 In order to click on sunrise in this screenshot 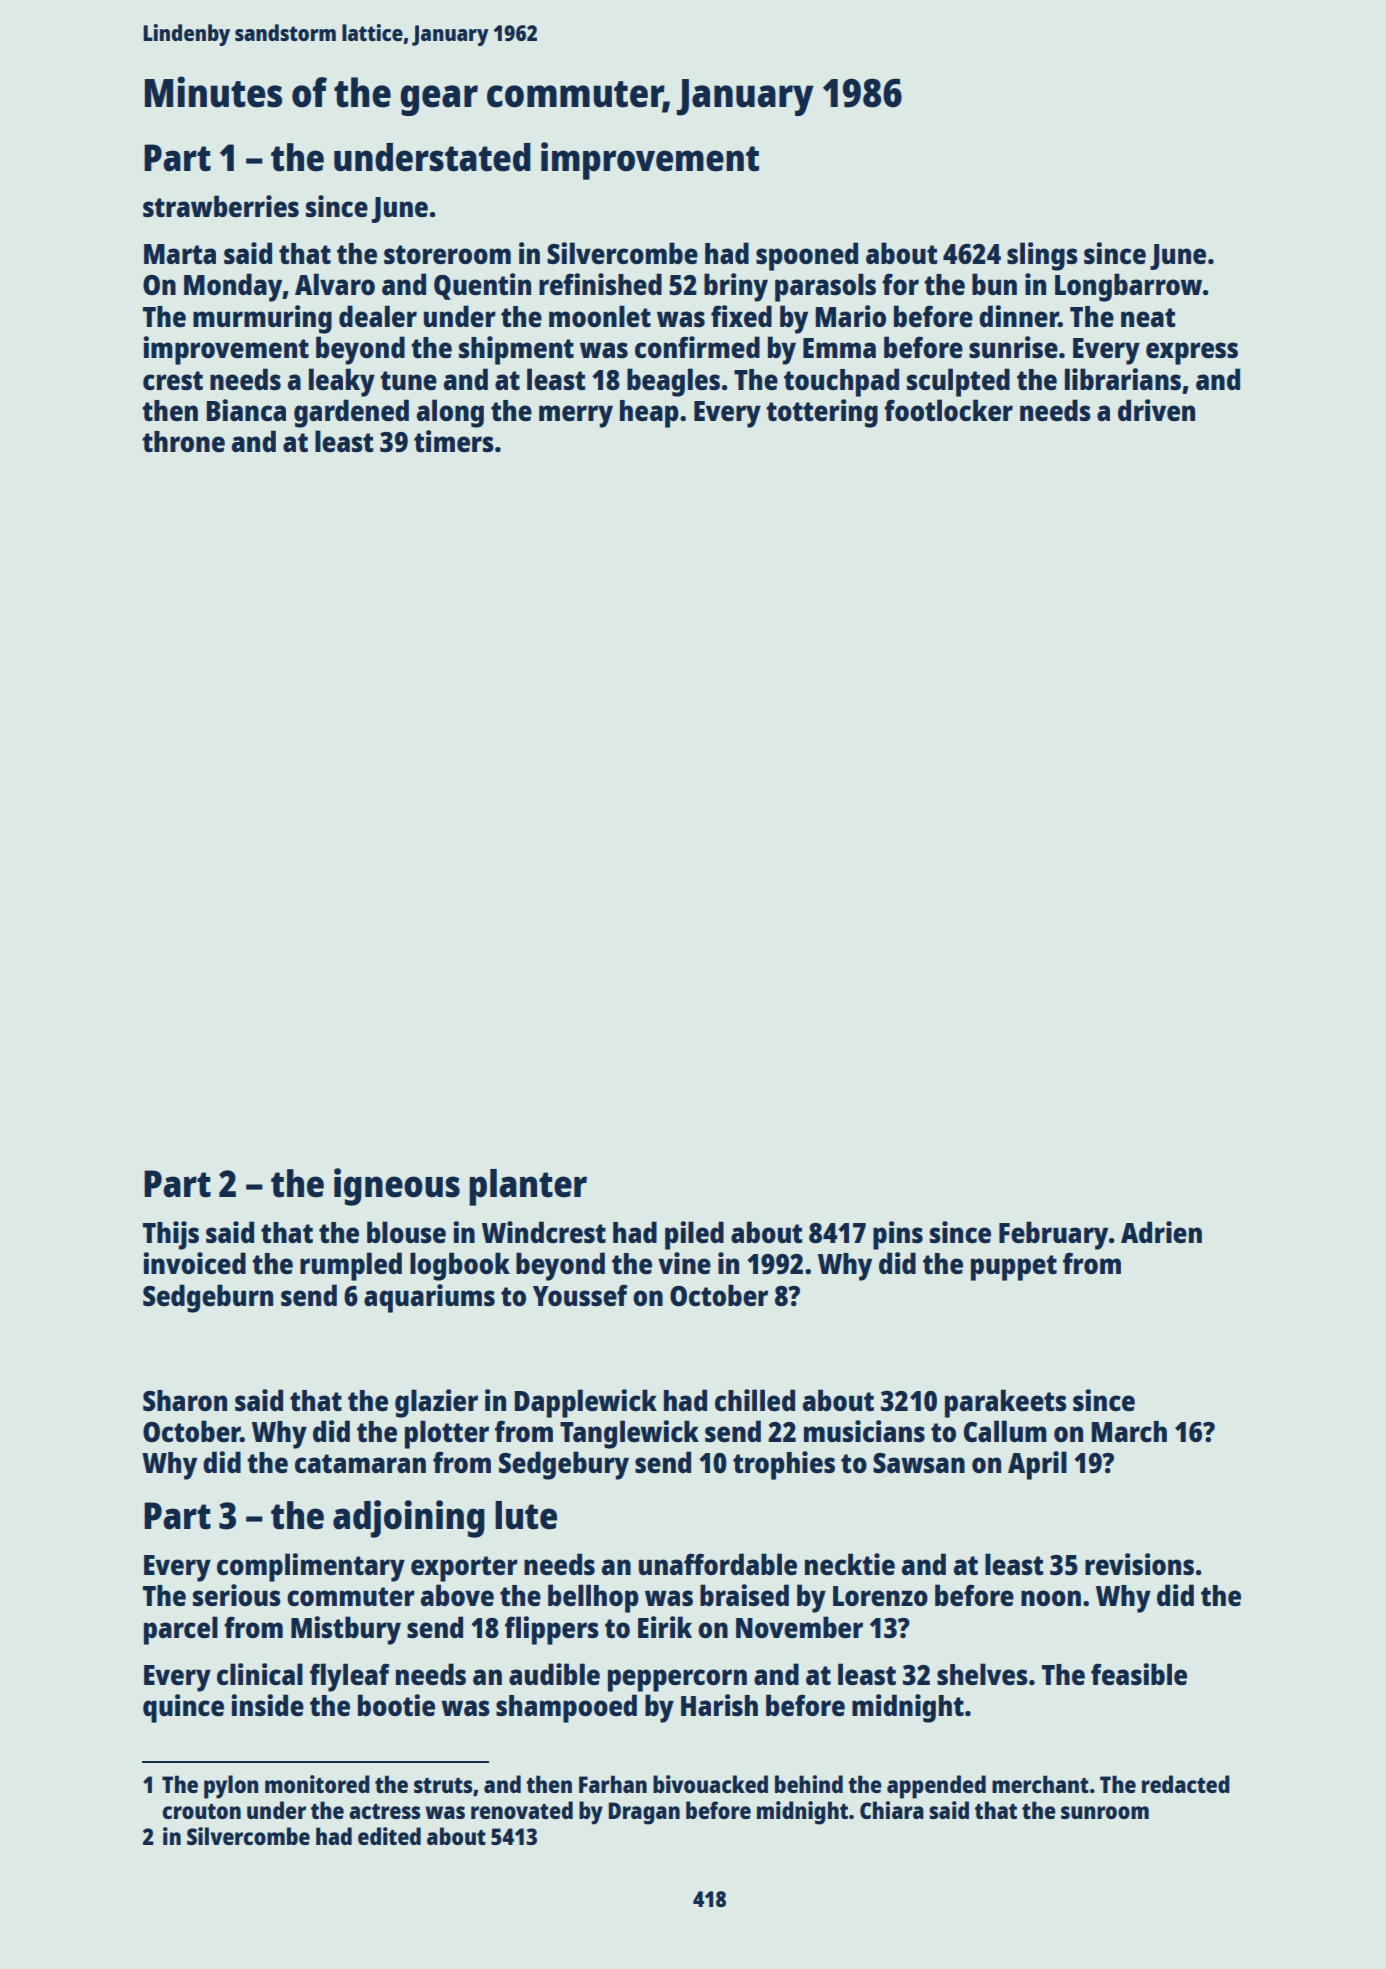, I will do `click(1013, 347)`.
